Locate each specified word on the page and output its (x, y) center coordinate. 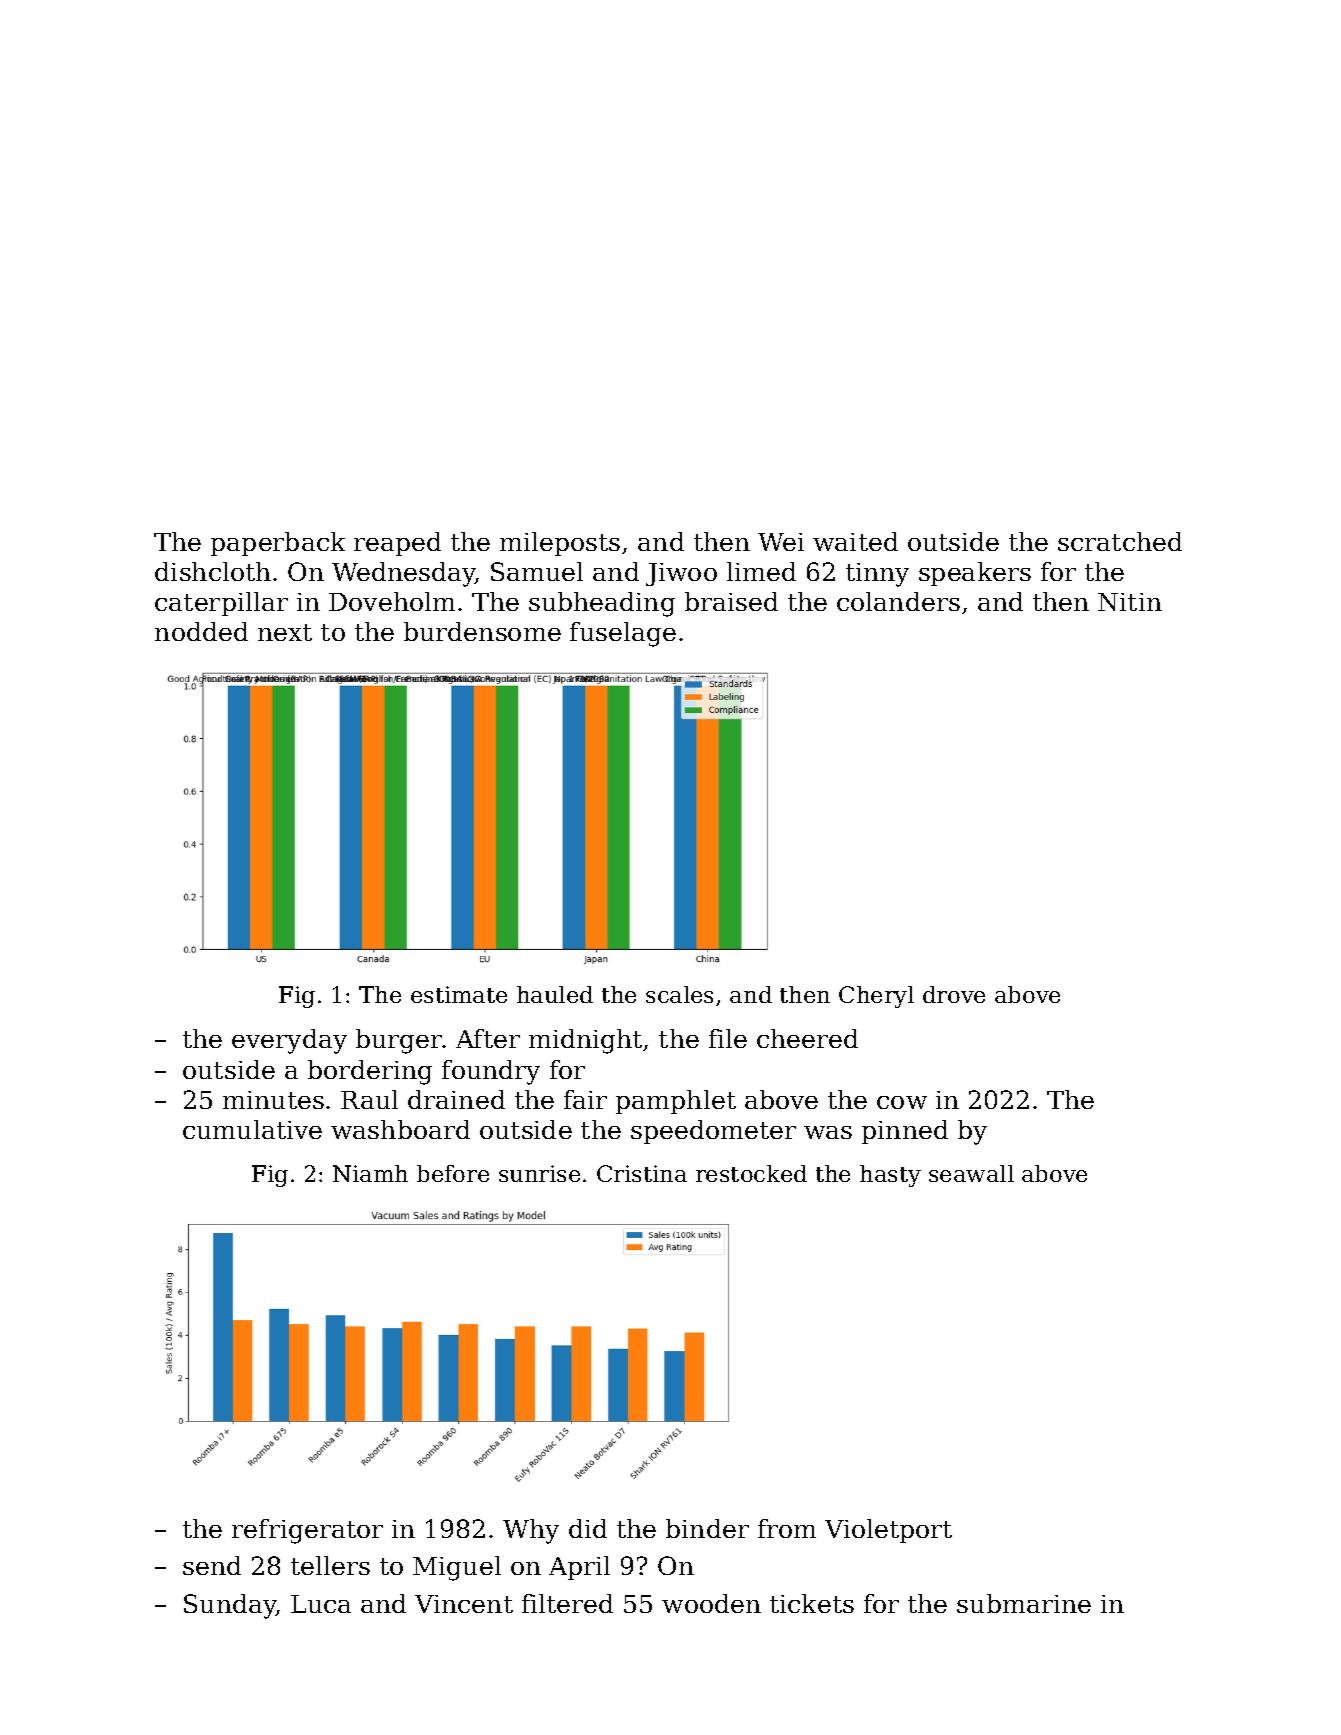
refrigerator (307, 1531)
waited (855, 541)
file (728, 1038)
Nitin (1130, 602)
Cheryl (876, 997)
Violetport (888, 1531)
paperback (278, 544)
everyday (289, 1041)
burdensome (482, 631)
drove (954, 994)
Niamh (370, 1173)
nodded (201, 631)
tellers (330, 1565)
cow (902, 1102)
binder (707, 1528)
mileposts (560, 544)
